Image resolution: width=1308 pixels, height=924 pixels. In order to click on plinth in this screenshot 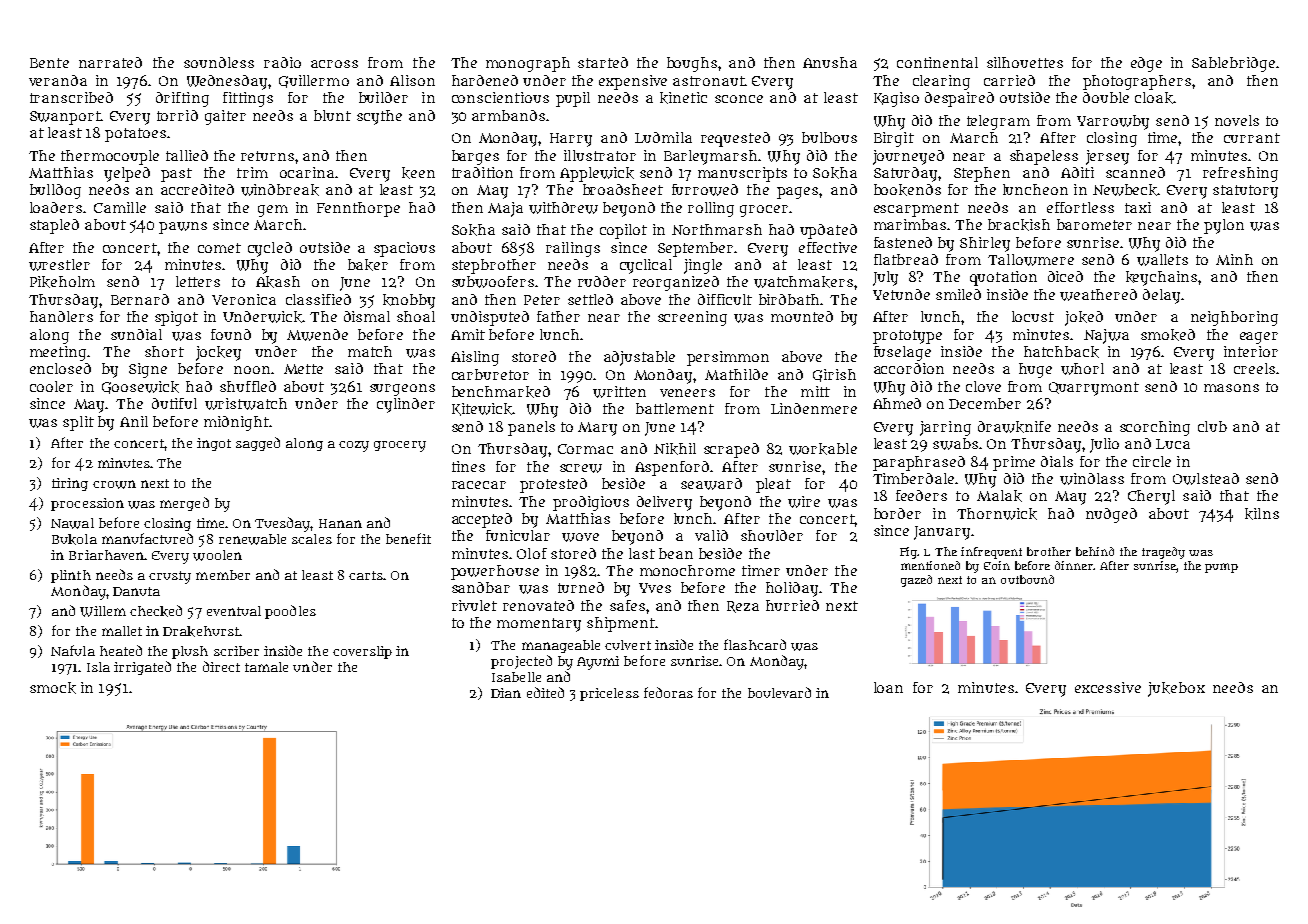, I will do `click(71, 576)`.
